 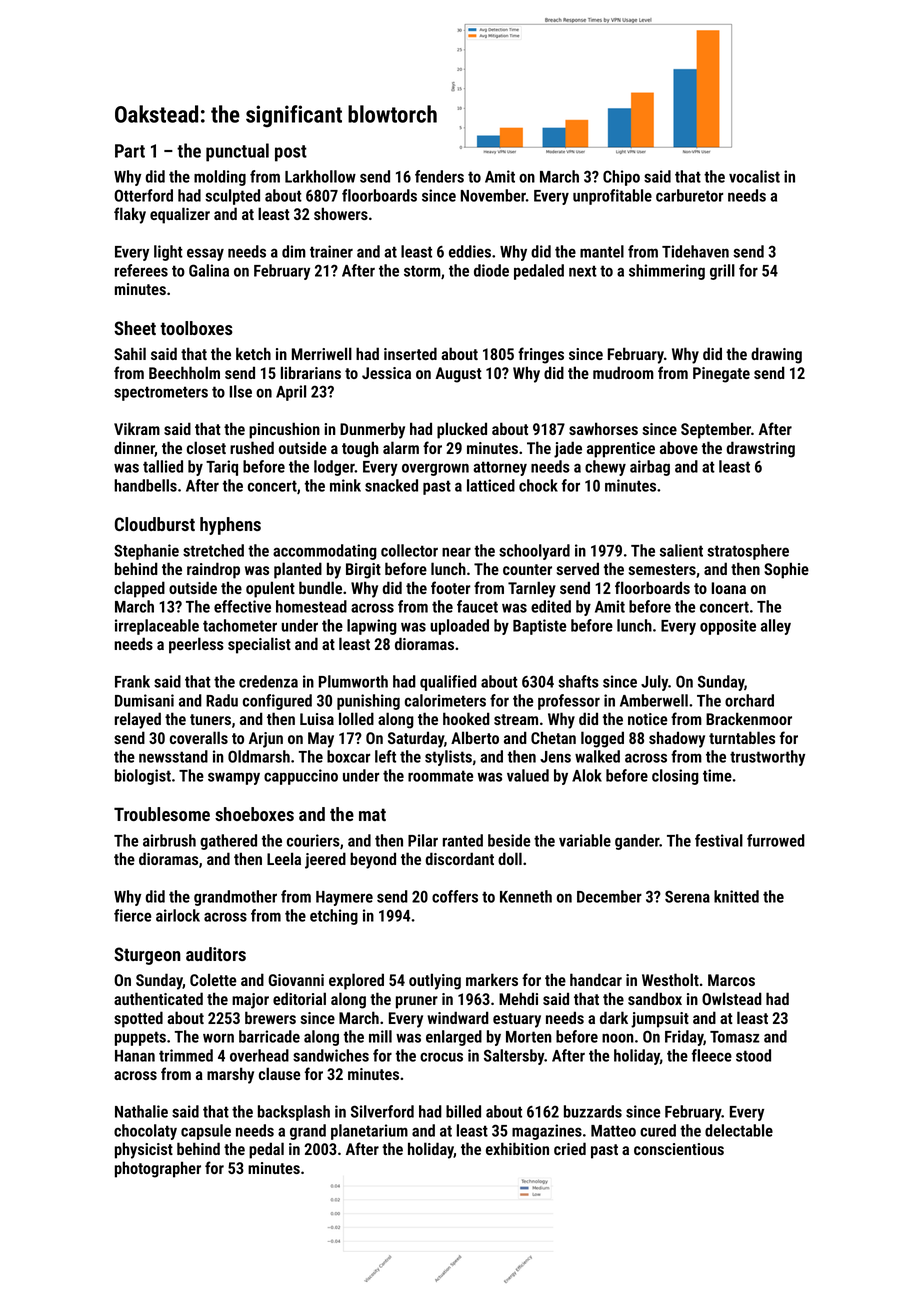 What do you see at coordinates (291, 153) in the page?
I see `post` at bounding box center [291, 153].
